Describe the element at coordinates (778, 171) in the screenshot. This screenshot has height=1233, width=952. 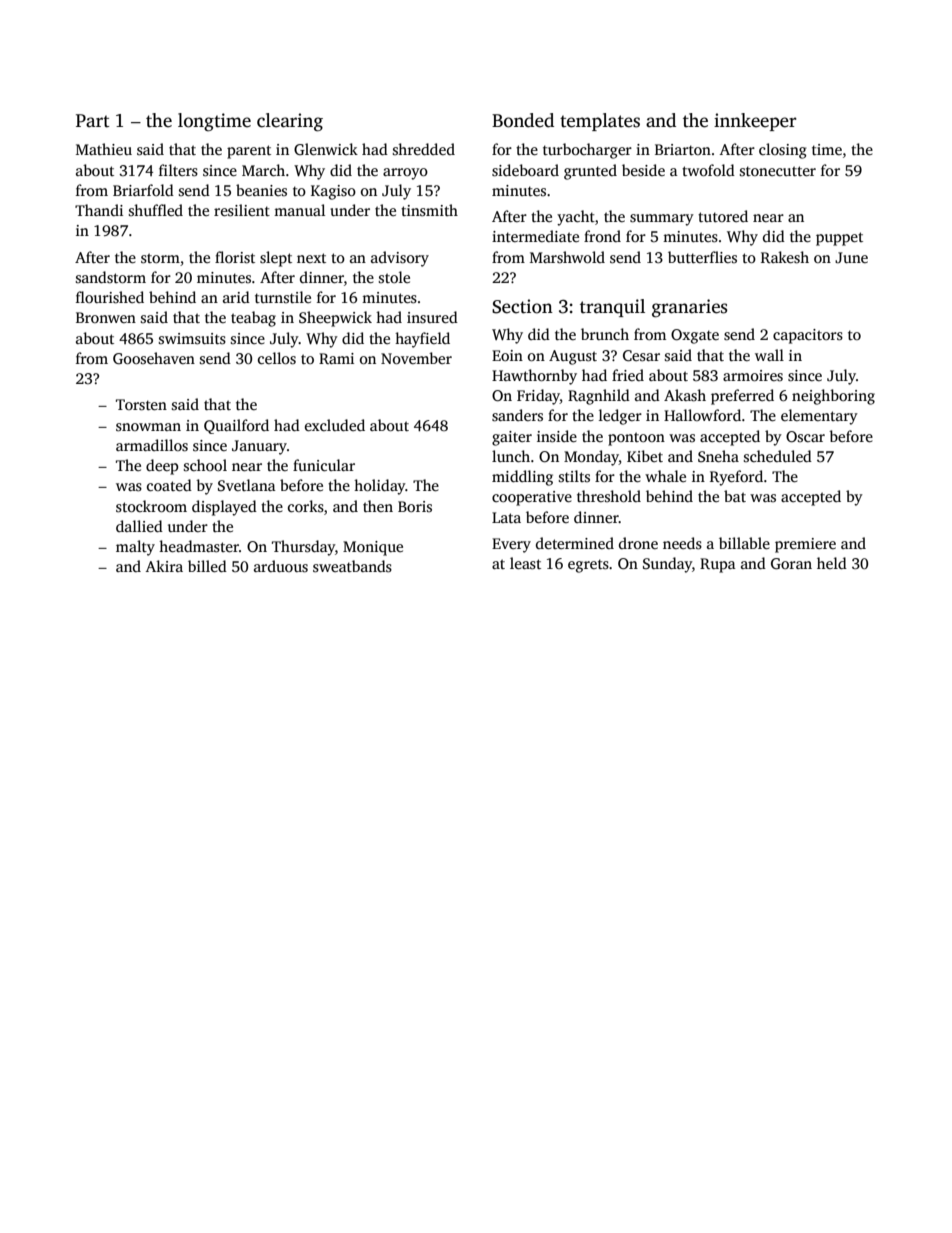
I see `stonecutter` at that location.
